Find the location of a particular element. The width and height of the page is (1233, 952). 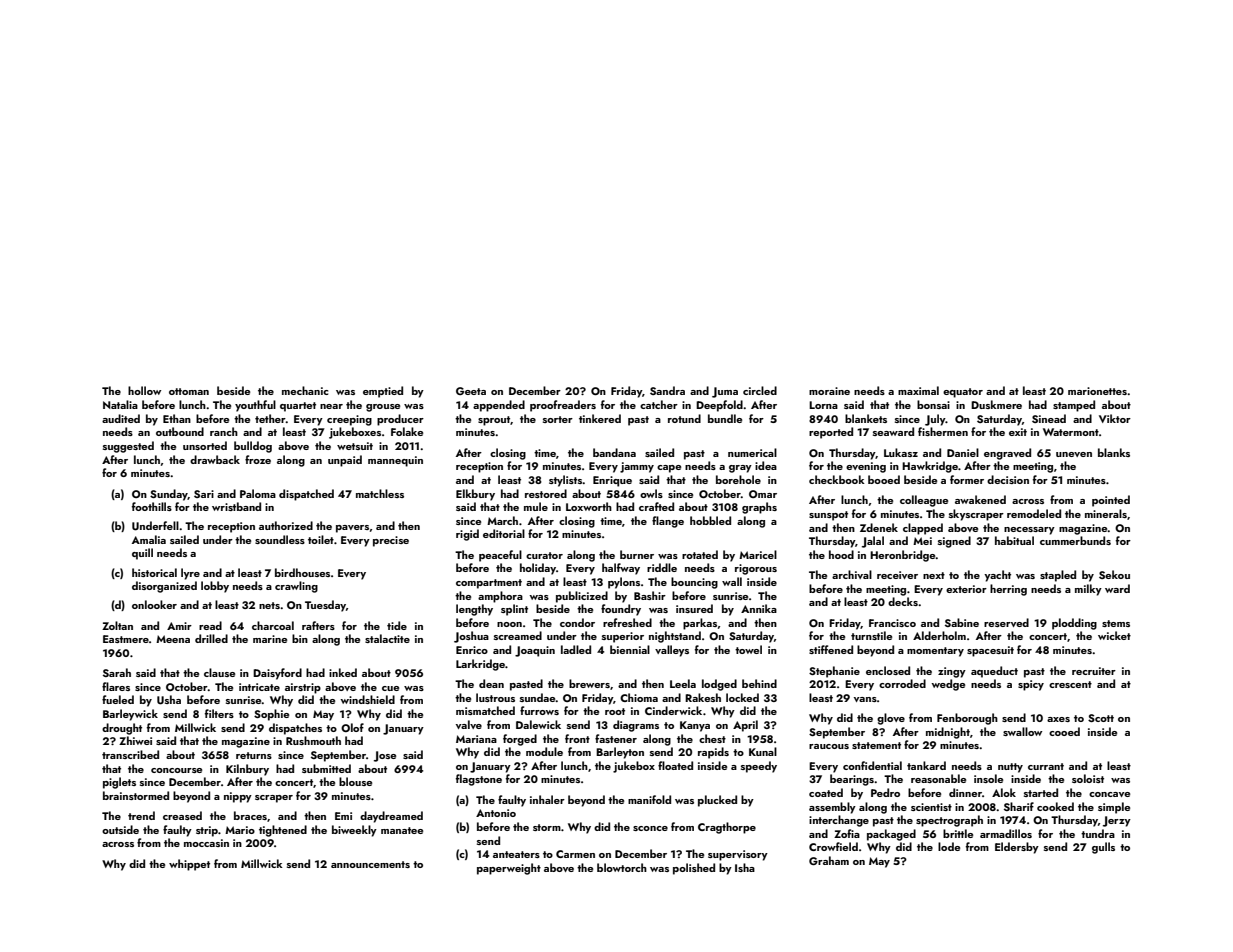

whippet is located at coordinates (189, 865).
